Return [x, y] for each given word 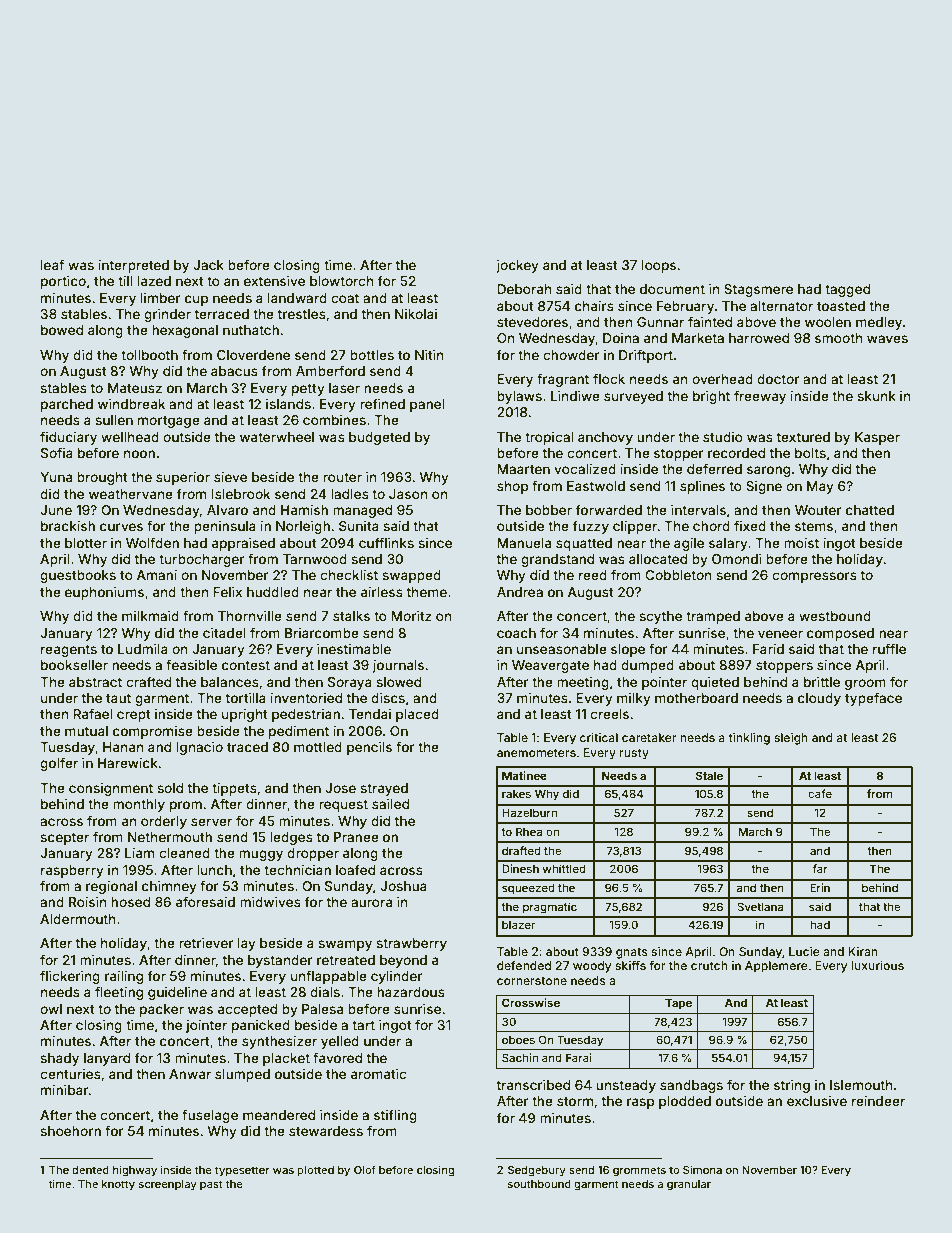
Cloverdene [253, 355]
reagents [69, 651]
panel [427, 405]
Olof [365, 1169]
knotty [118, 1185]
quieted [715, 683]
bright [711, 397]
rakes [516, 793]
